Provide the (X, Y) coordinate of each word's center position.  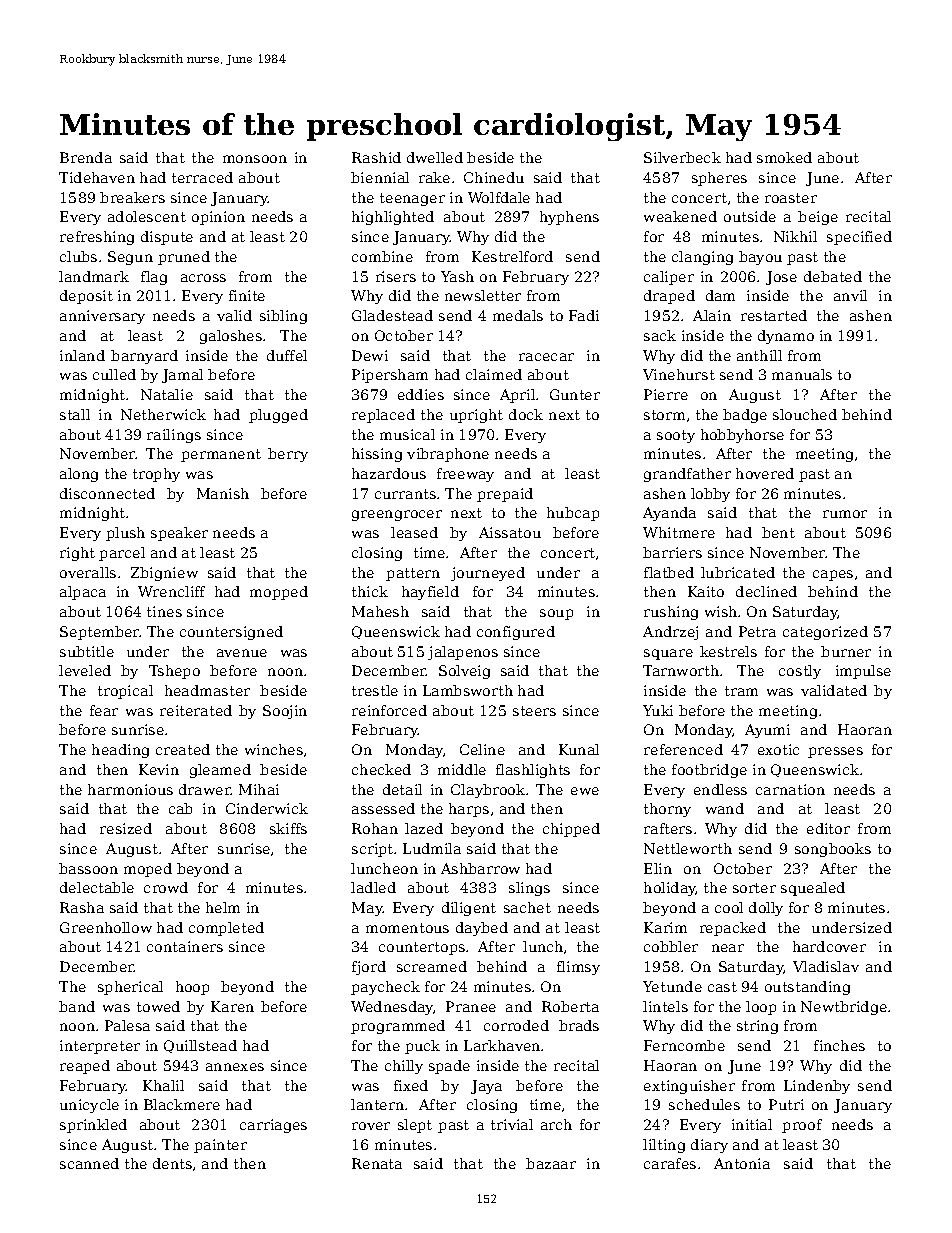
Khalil (163, 1085)
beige (818, 218)
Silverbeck (682, 157)
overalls (88, 572)
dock (526, 414)
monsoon (255, 159)
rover (371, 1126)
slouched (805, 414)
